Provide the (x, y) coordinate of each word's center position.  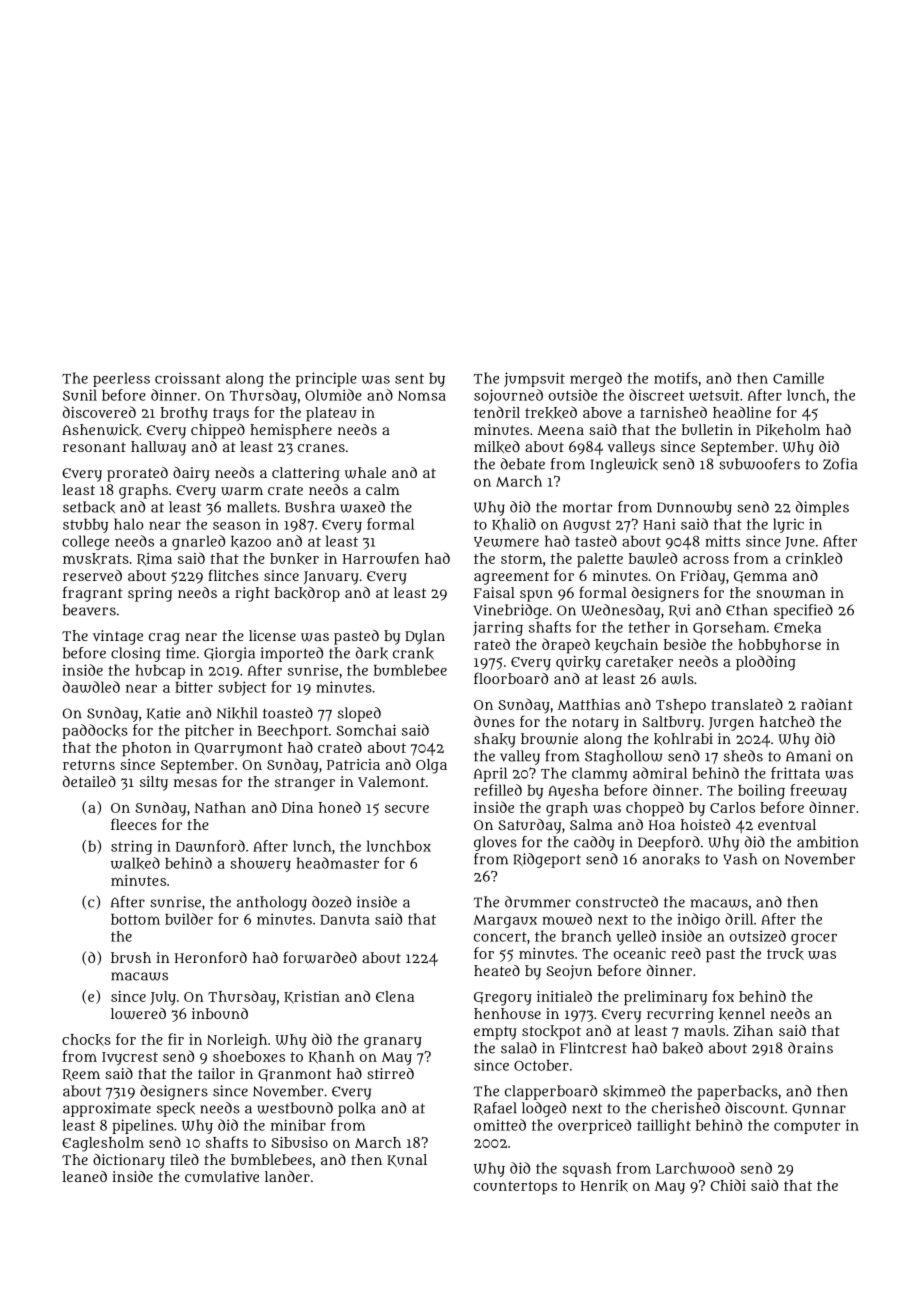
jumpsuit (534, 379)
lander (287, 1176)
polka (357, 1109)
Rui (679, 610)
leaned (85, 1176)
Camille (798, 378)
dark (372, 653)
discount (755, 1108)
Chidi (728, 1185)
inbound (220, 1013)
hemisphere (291, 431)
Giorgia (229, 654)
